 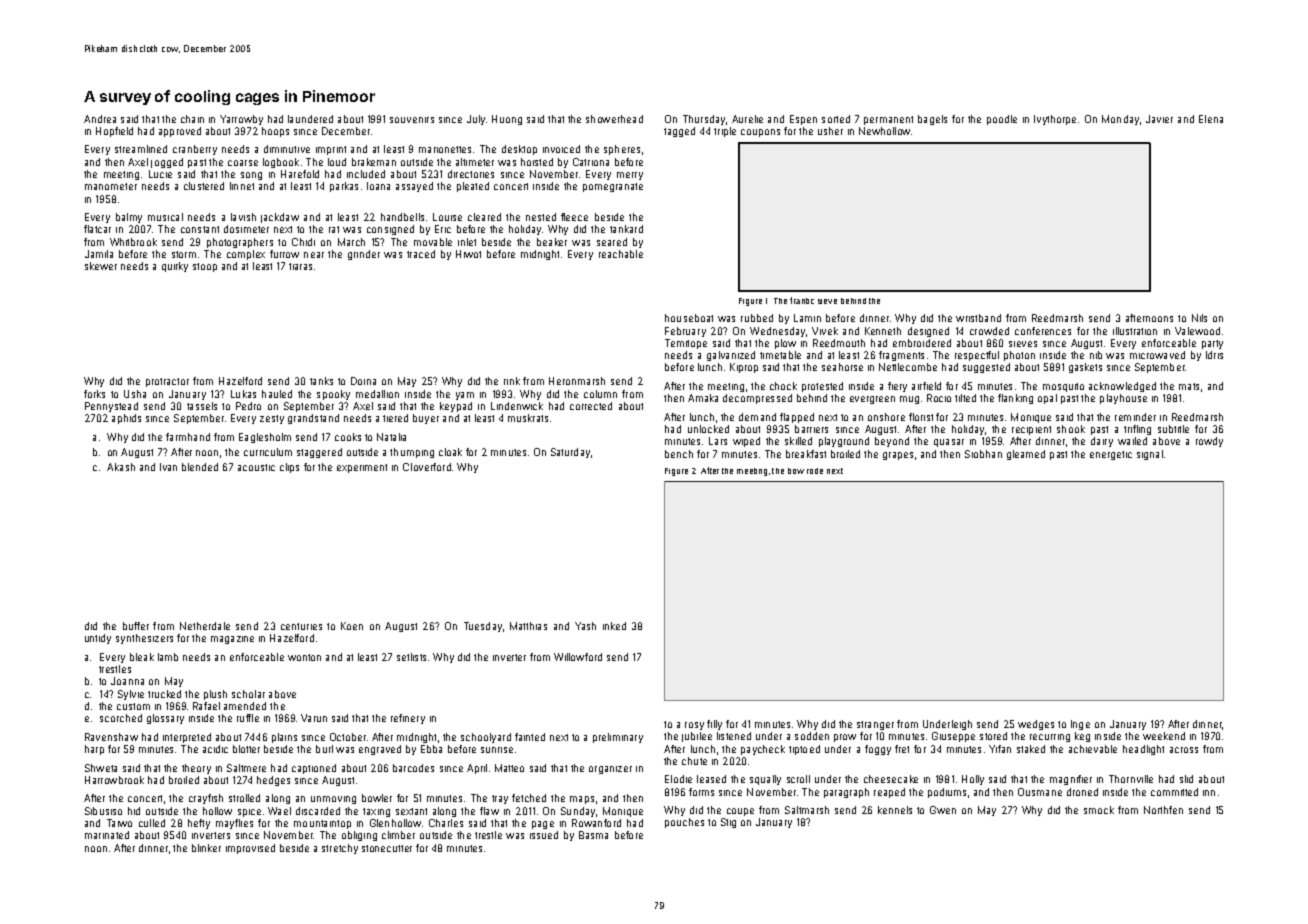 I want to click on blinker, so click(x=206, y=848).
